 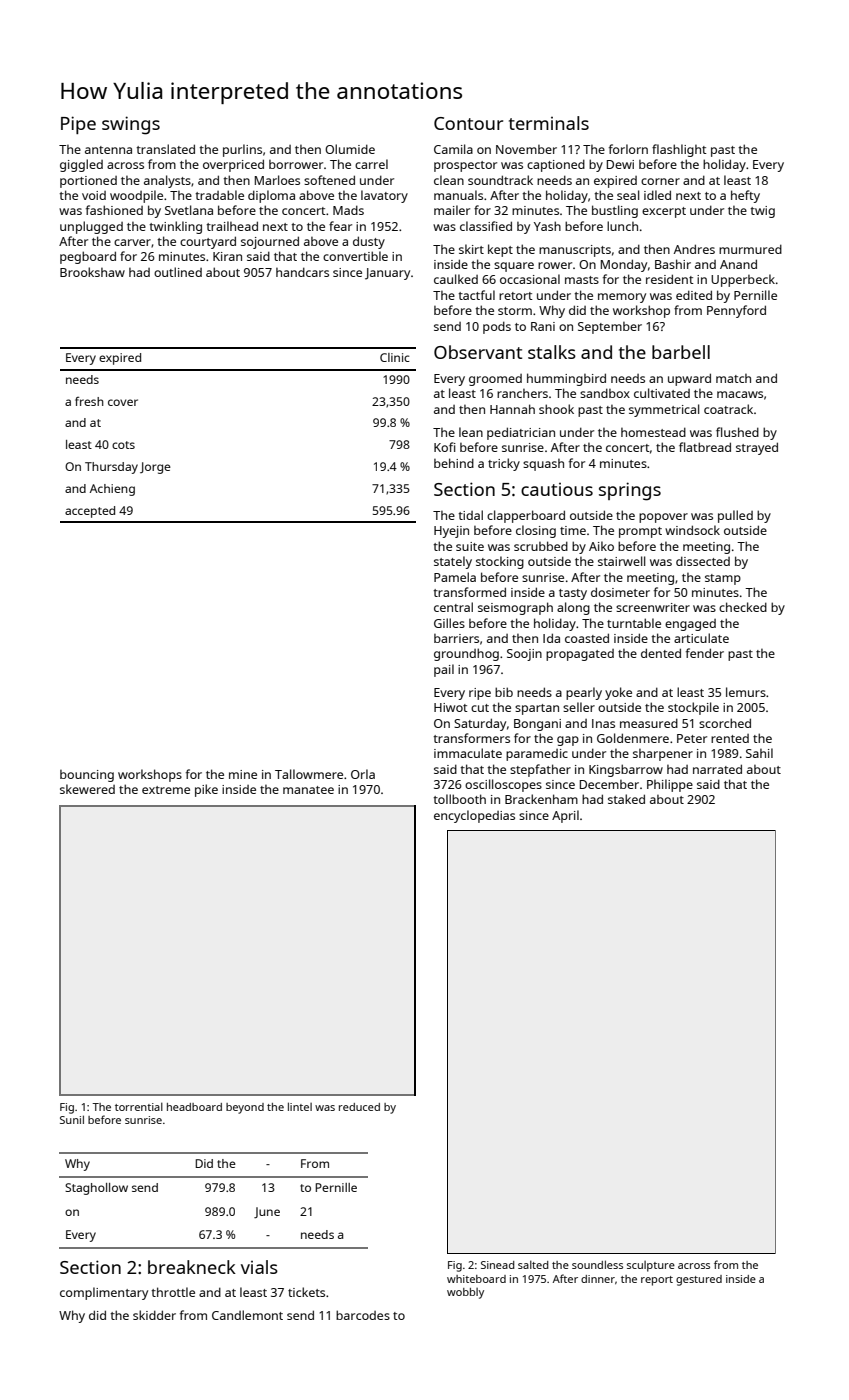 What do you see at coordinates (584, 693) in the screenshot?
I see `pearly` at bounding box center [584, 693].
